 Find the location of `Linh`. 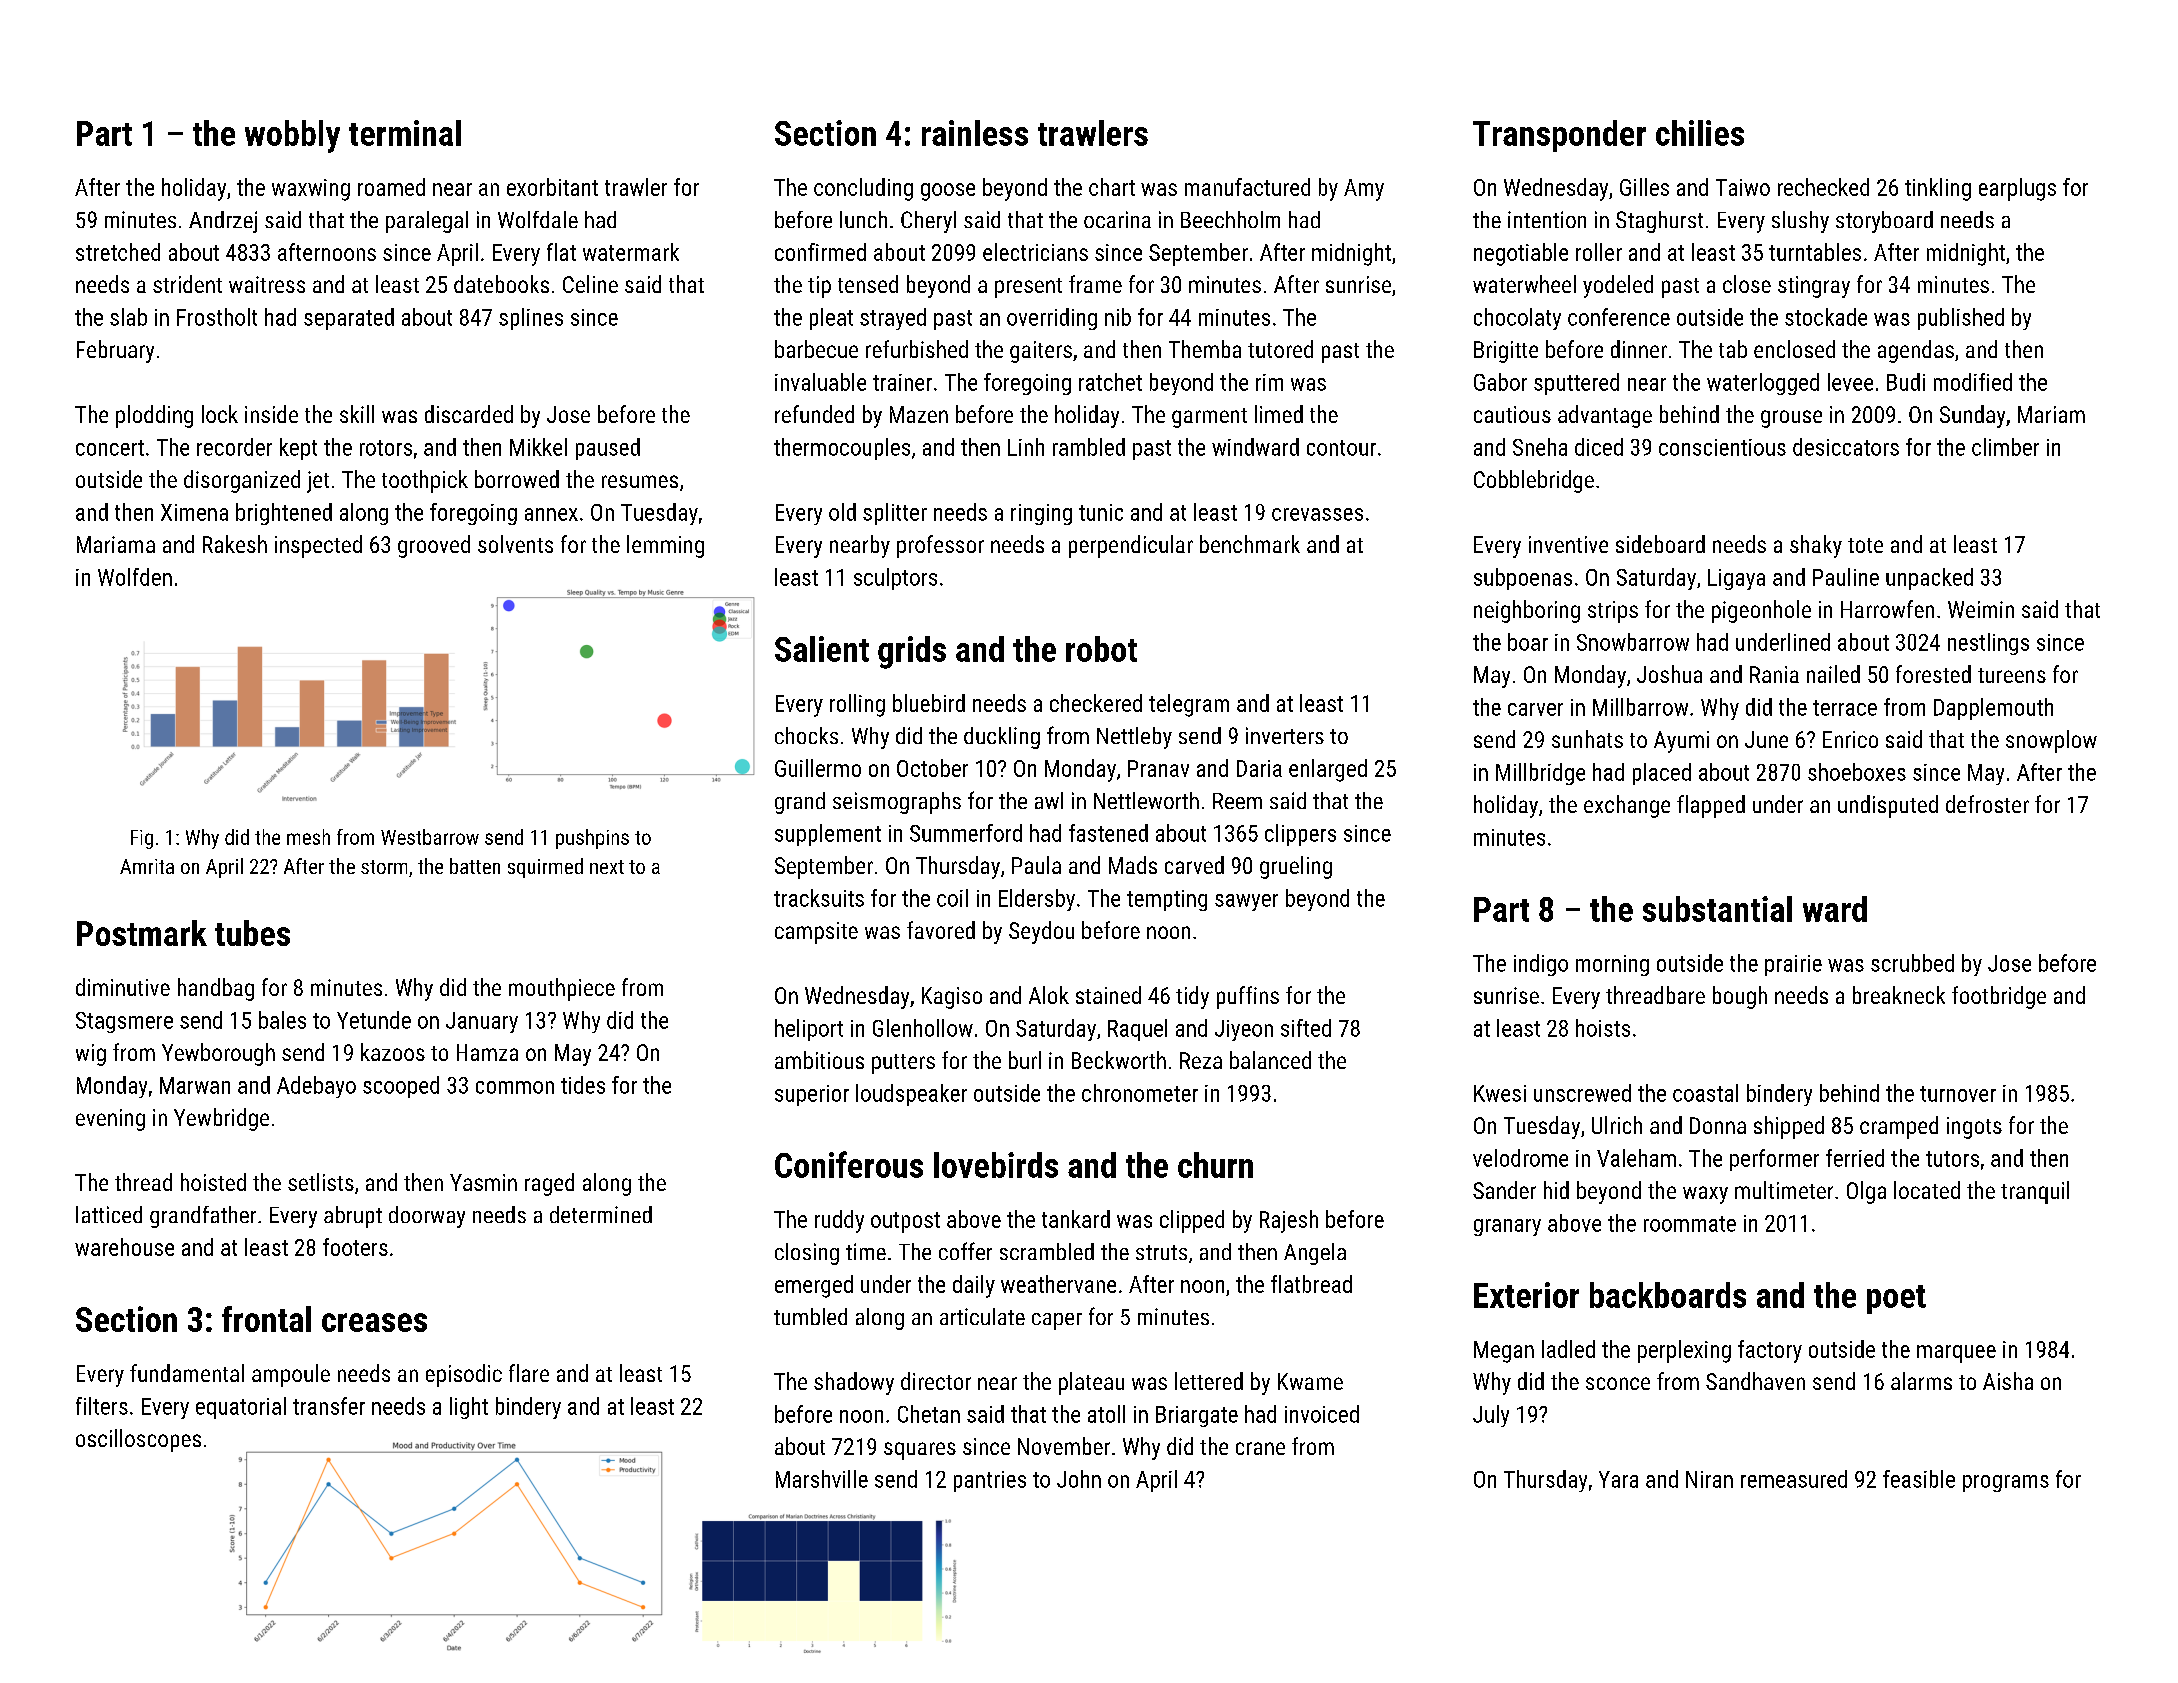

Linh is located at coordinates (1026, 447).
